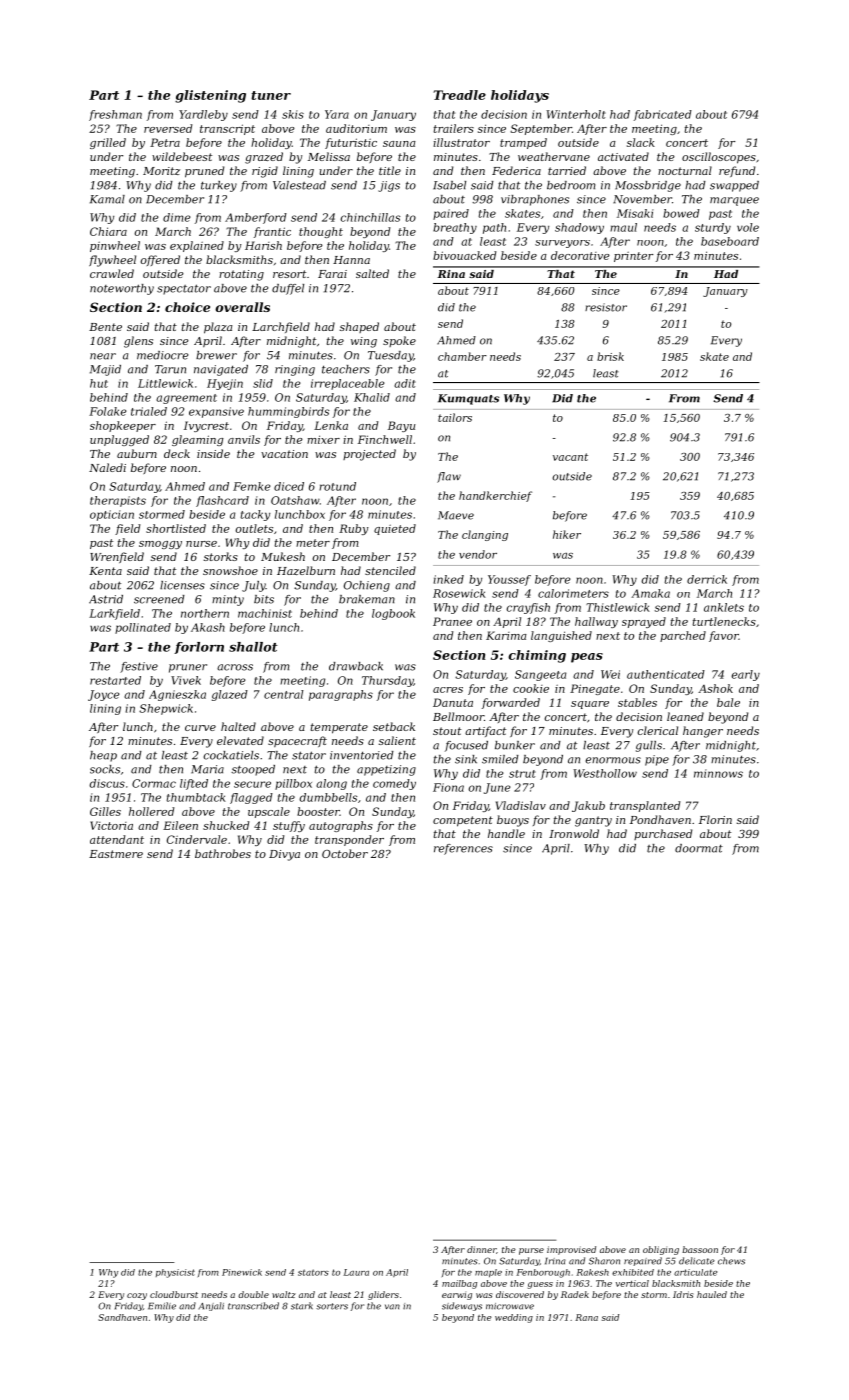  What do you see at coordinates (332, 1306) in the image?
I see `sorters` at bounding box center [332, 1306].
